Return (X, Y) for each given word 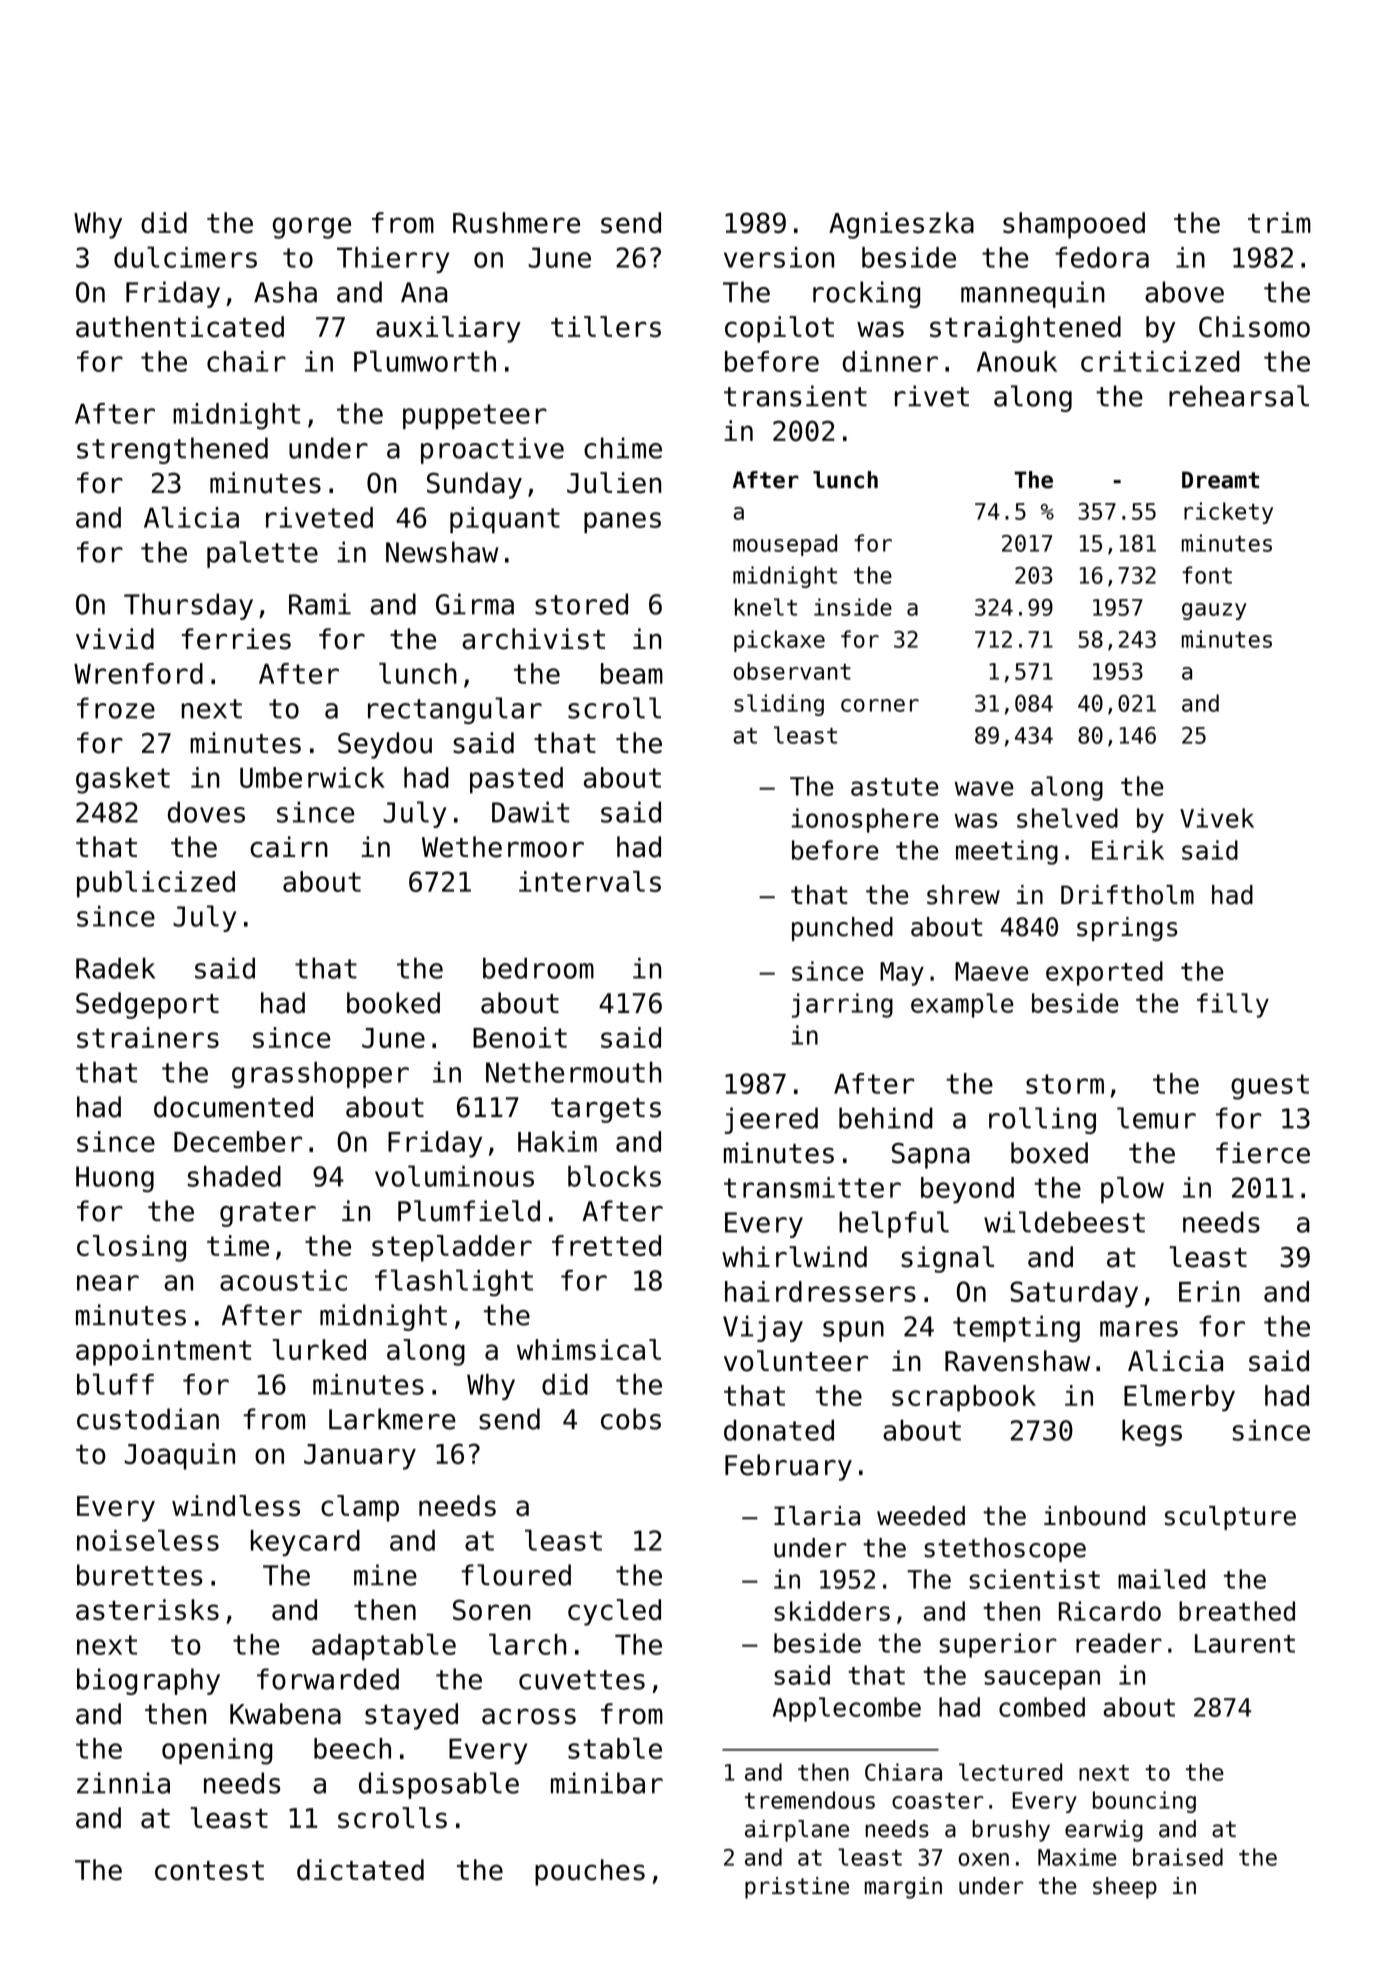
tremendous (810, 1800)
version (779, 257)
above (1184, 292)
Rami (320, 604)
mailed (1161, 1579)
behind (886, 1118)
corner (880, 705)
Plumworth (425, 361)
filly (1233, 1005)
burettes (139, 1575)
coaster (938, 1801)
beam (632, 673)
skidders (832, 1611)
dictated (360, 1870)
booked (393, 1003)
